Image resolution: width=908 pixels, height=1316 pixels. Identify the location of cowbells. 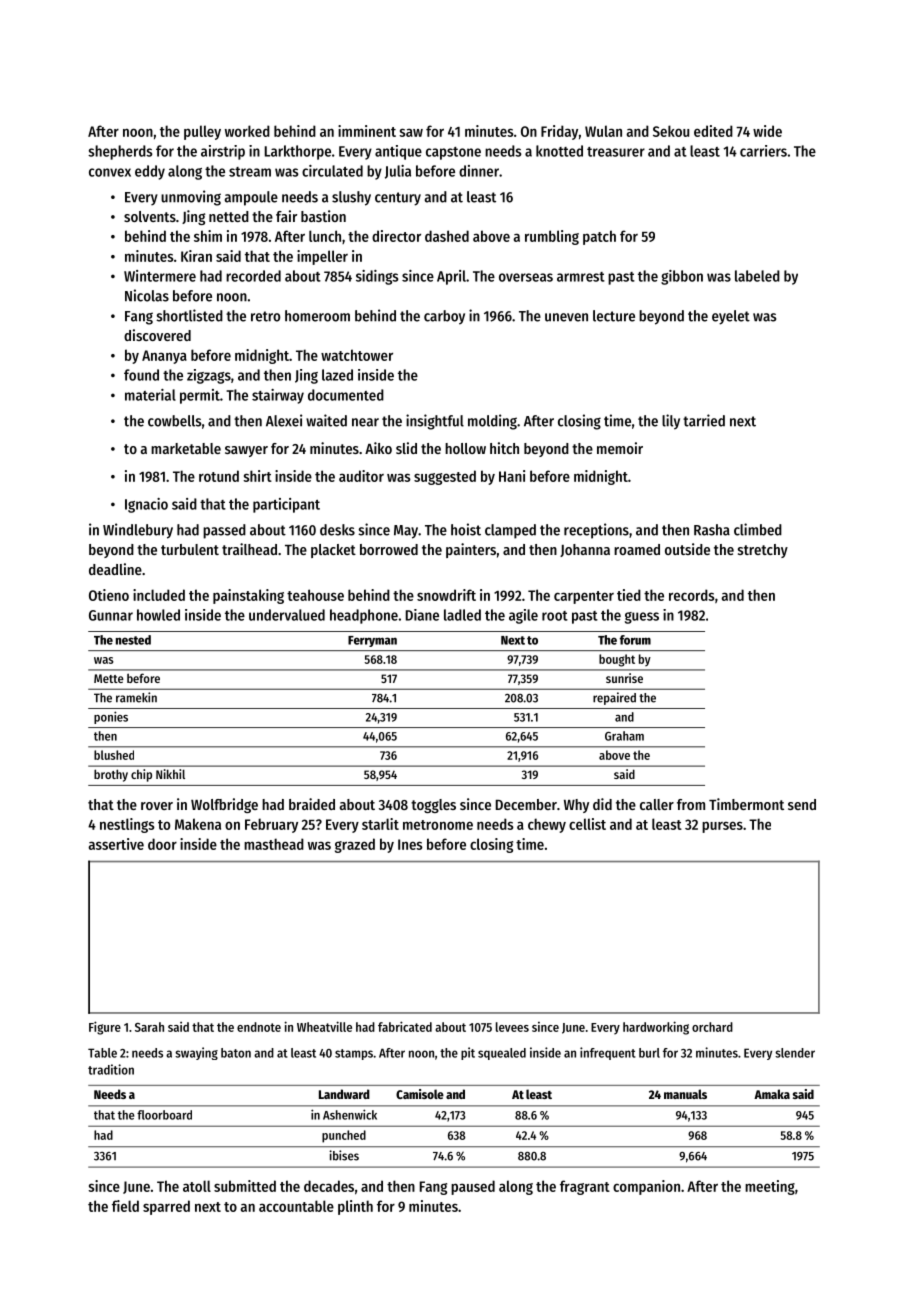
(174, 421).
